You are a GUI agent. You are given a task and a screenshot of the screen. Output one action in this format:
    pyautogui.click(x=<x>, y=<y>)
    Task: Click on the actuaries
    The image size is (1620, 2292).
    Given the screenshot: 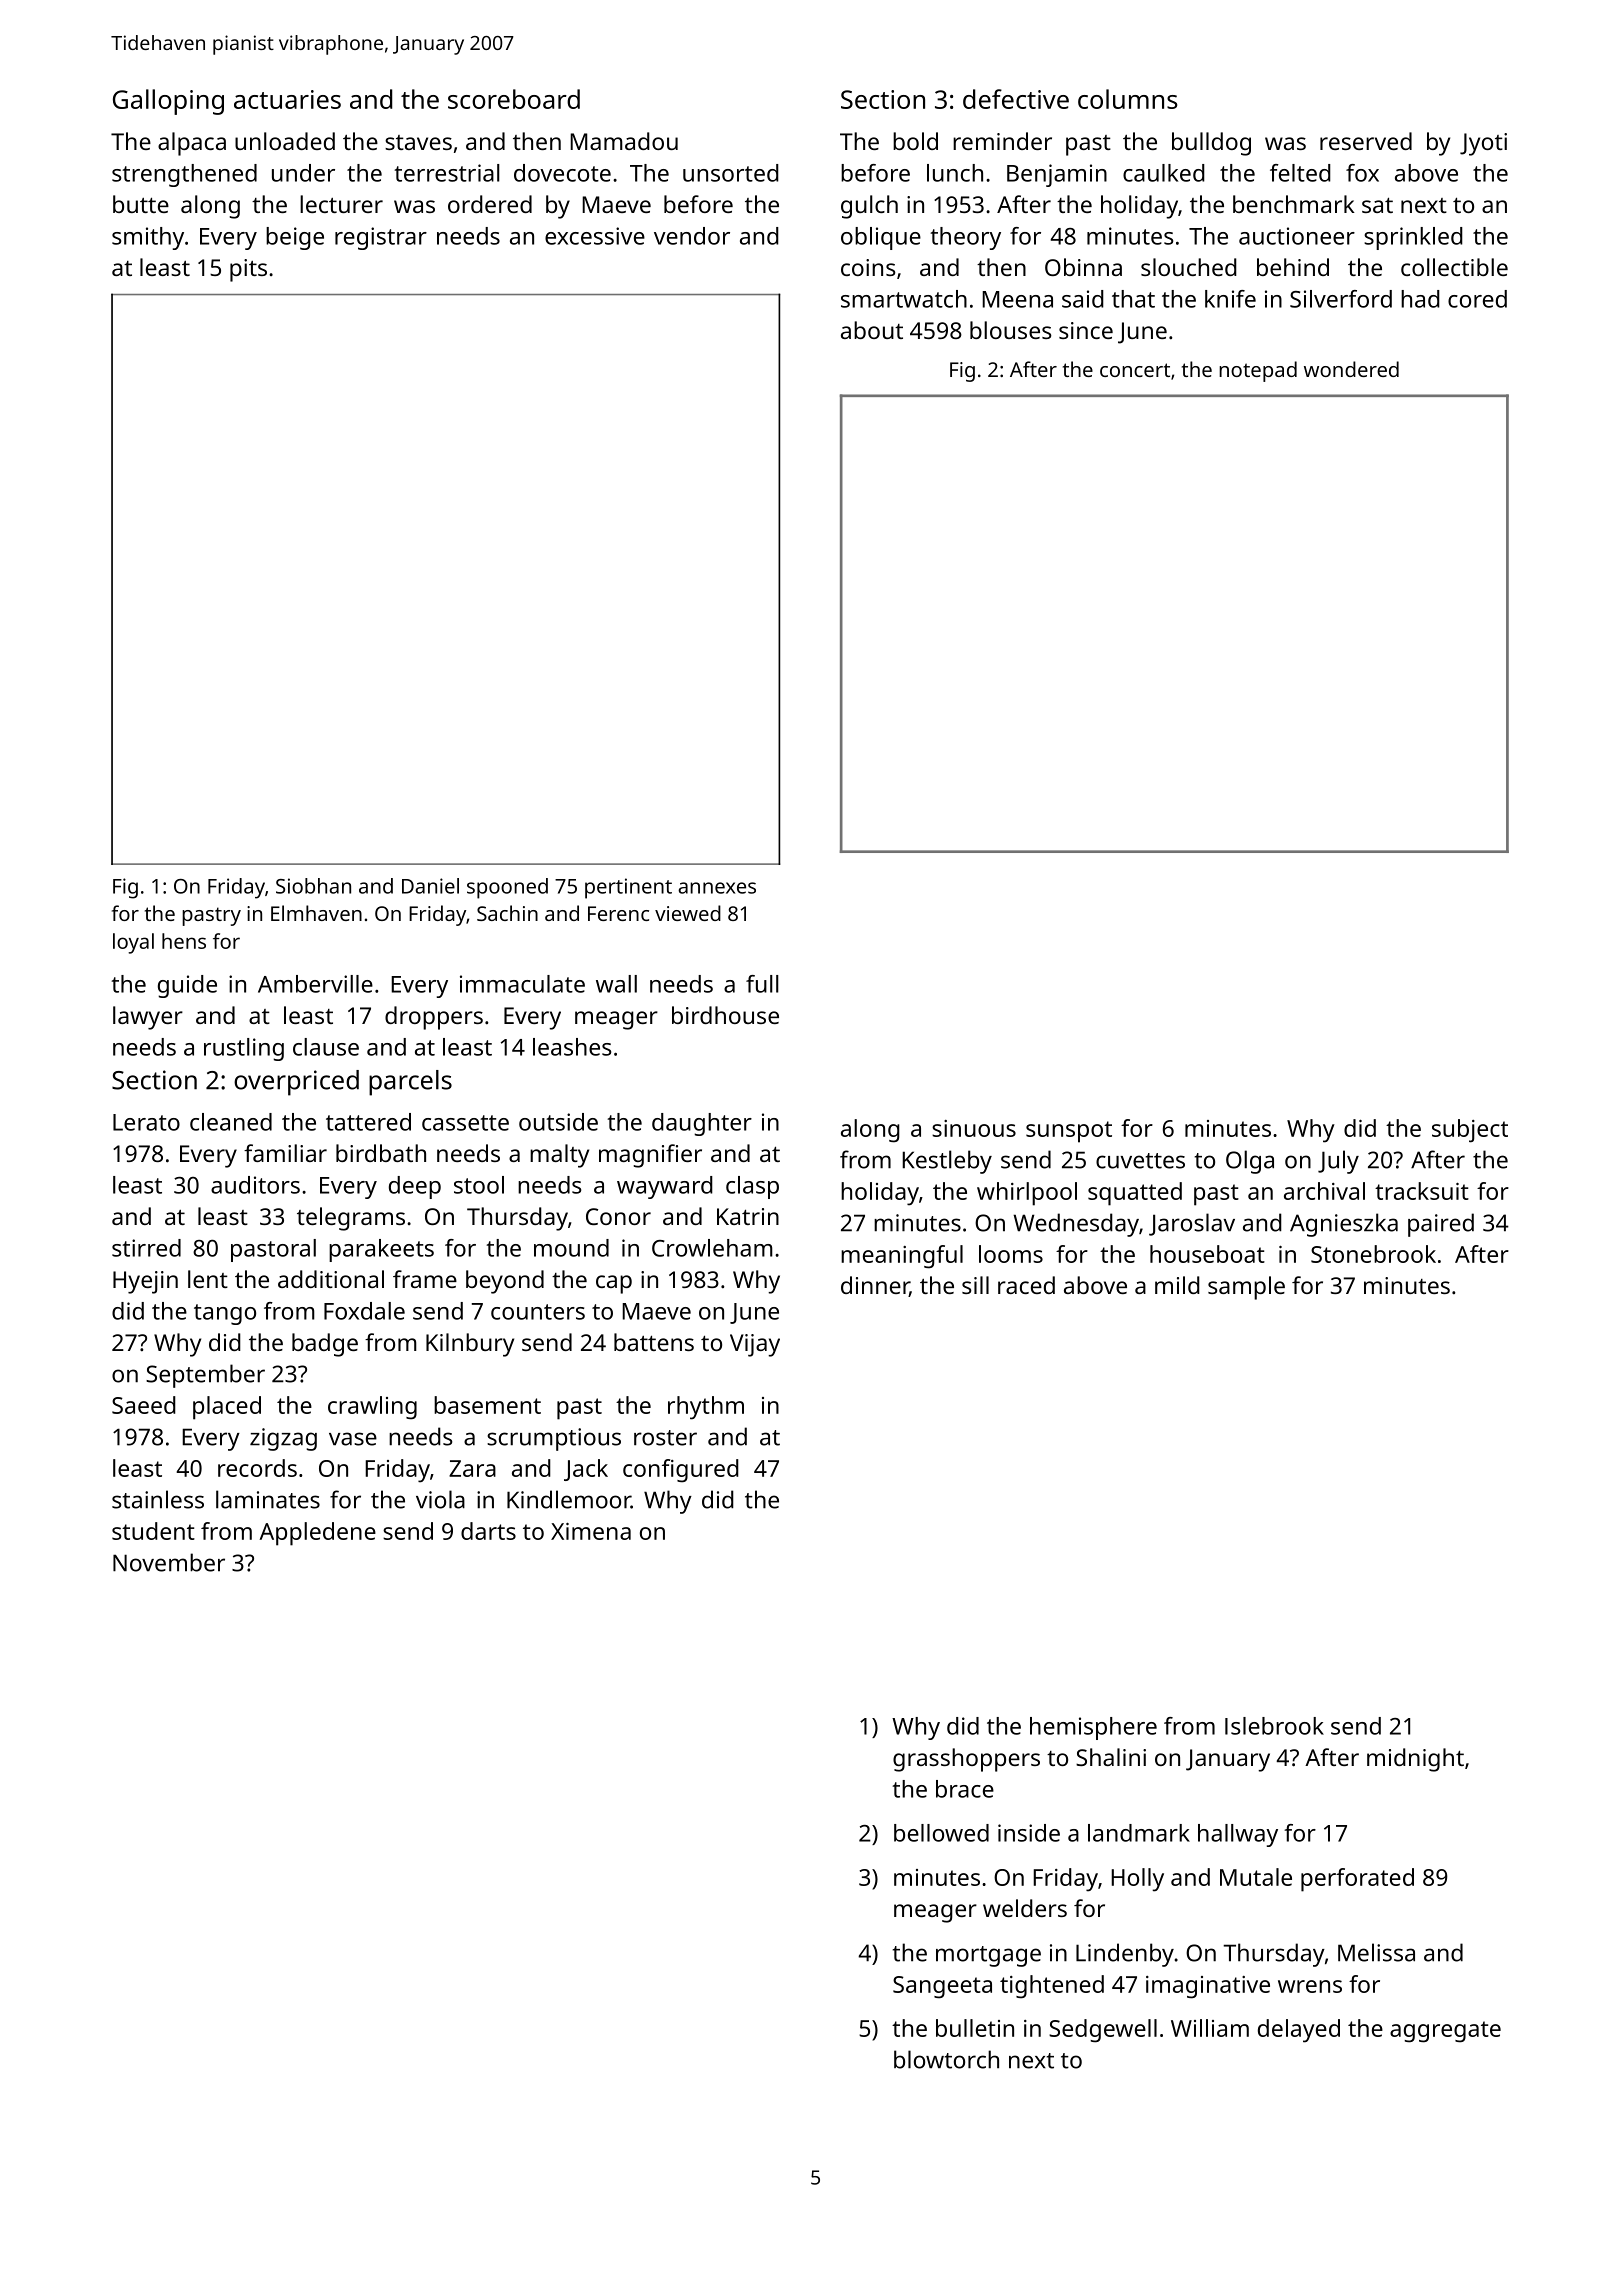 What is the action you would take?
    pyautogui.click(x=287, y=99)
